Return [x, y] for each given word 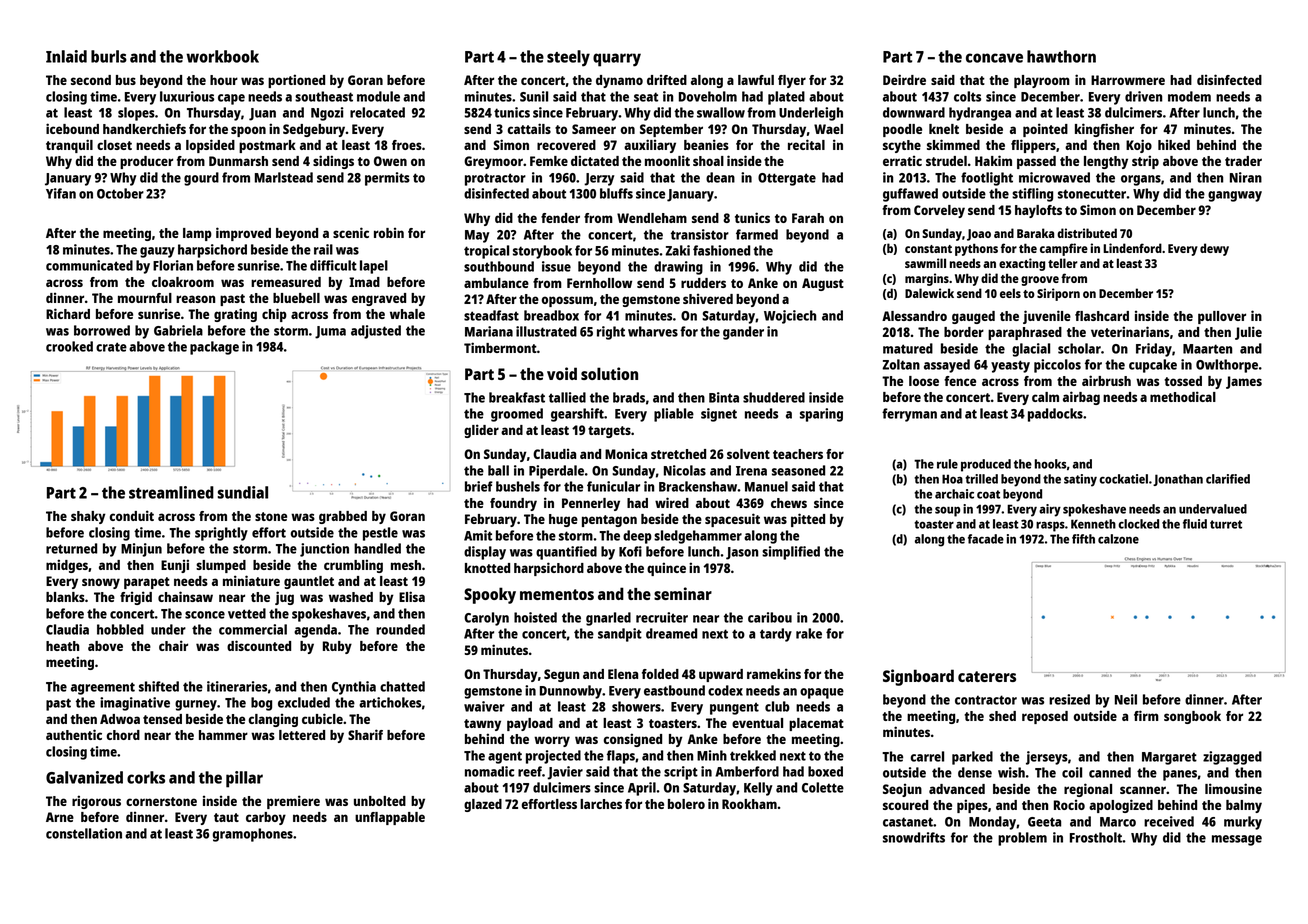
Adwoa [120, 719]
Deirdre [904, 79]
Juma [330, 332]
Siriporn [1058, 294]
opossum [567, 301]
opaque [822, 693]
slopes [136, 114]
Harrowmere [1128, 80]
